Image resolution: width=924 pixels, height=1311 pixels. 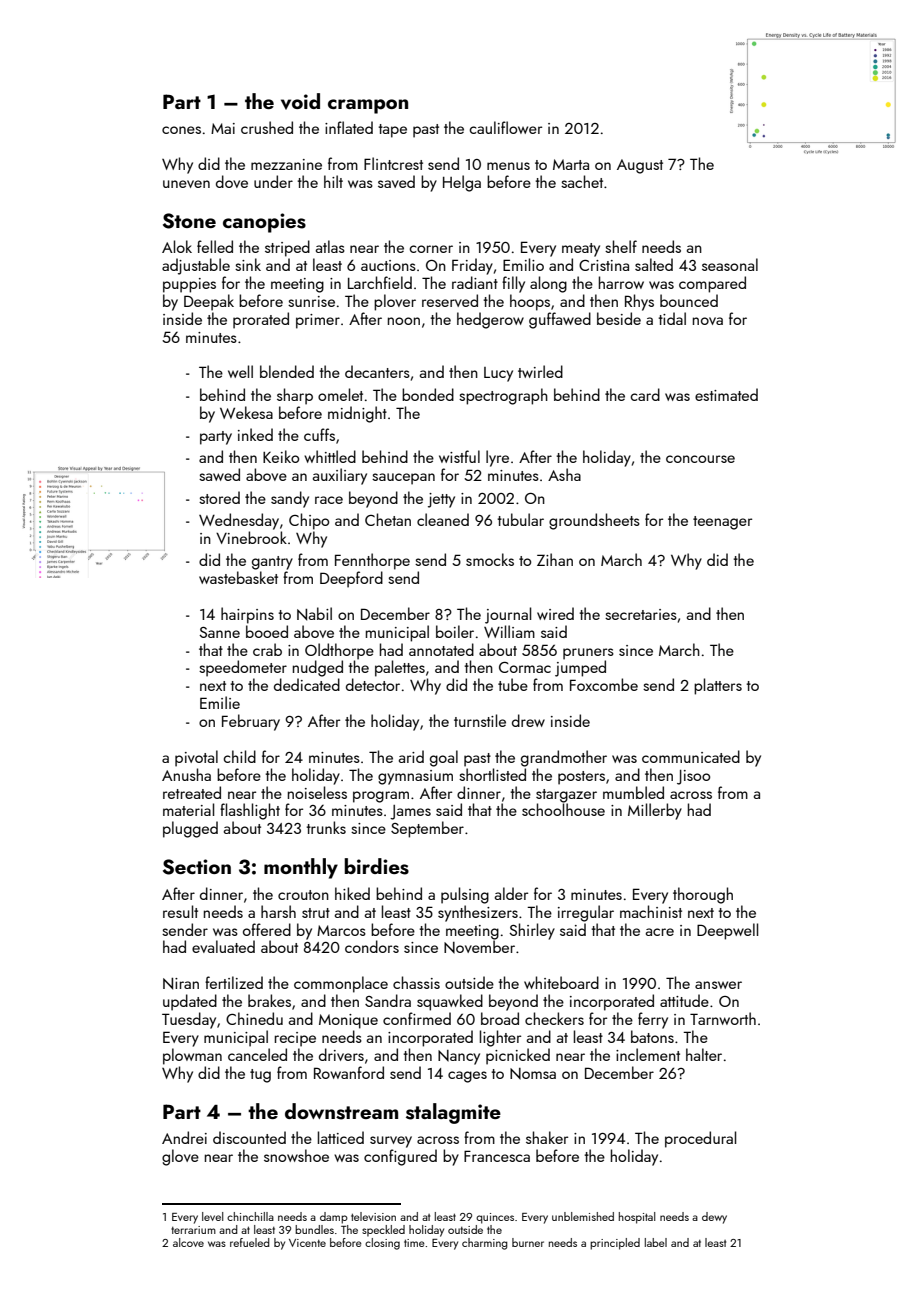 What do you see at coordinates (467, 1077) in the image?
I see `cages` at bounding box center [467, 1077].
